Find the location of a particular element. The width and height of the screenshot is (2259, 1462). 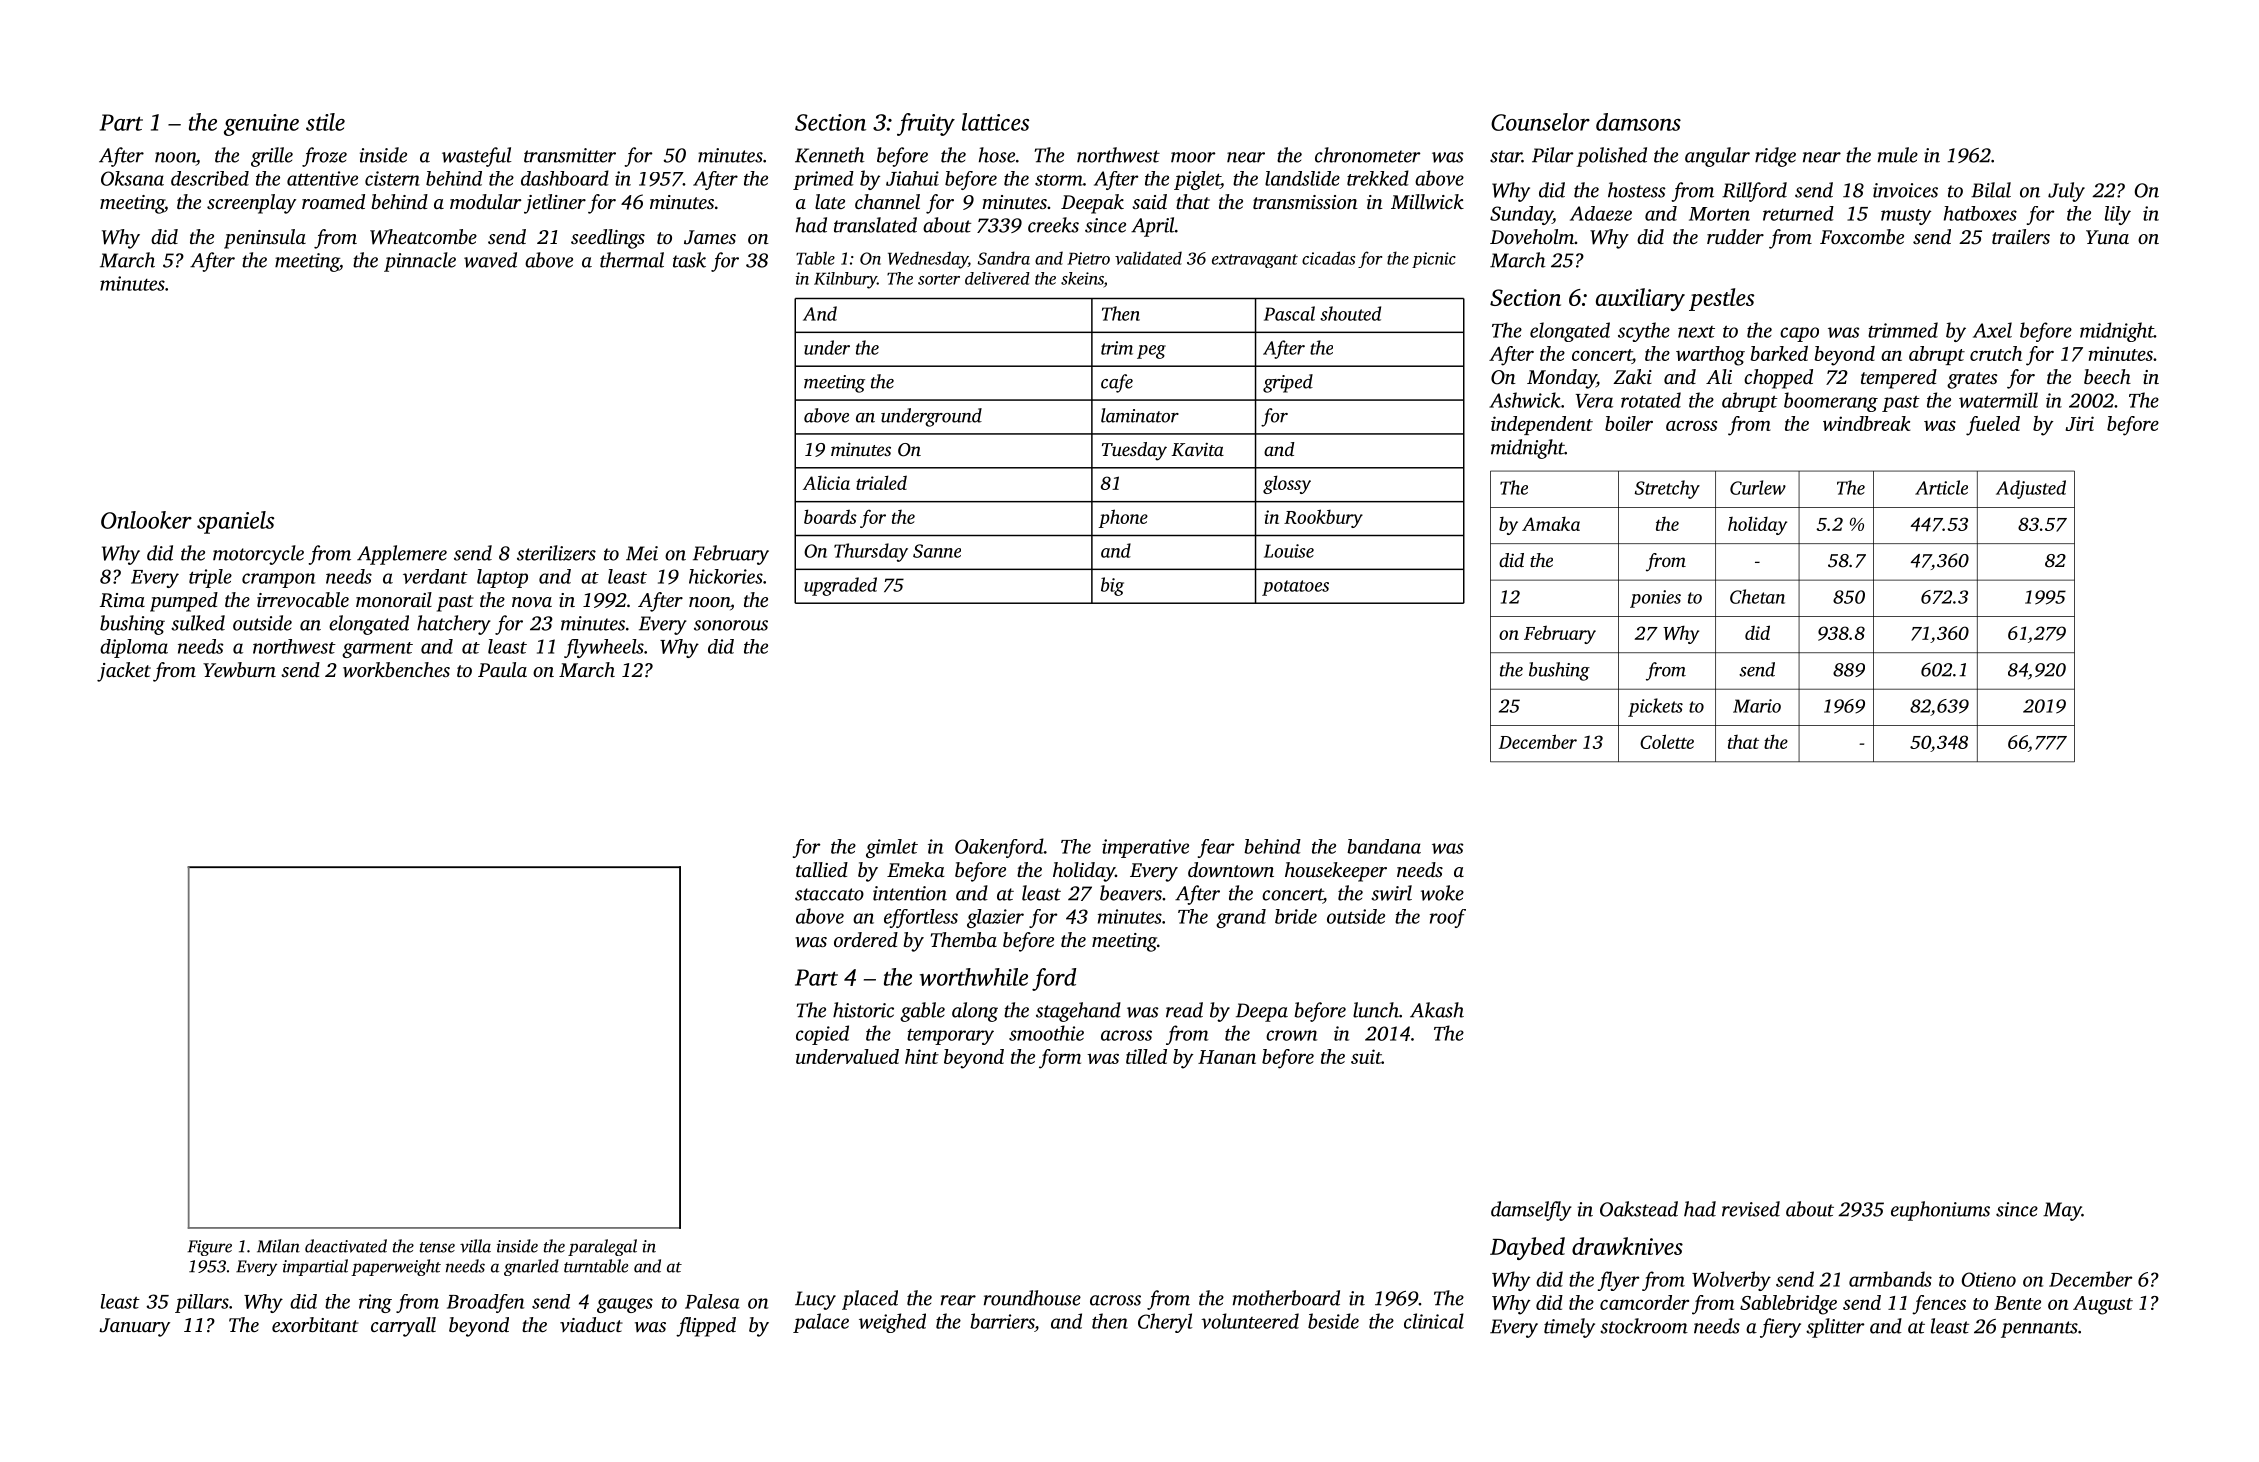

swirl is located at coordinates (1391, 893).
